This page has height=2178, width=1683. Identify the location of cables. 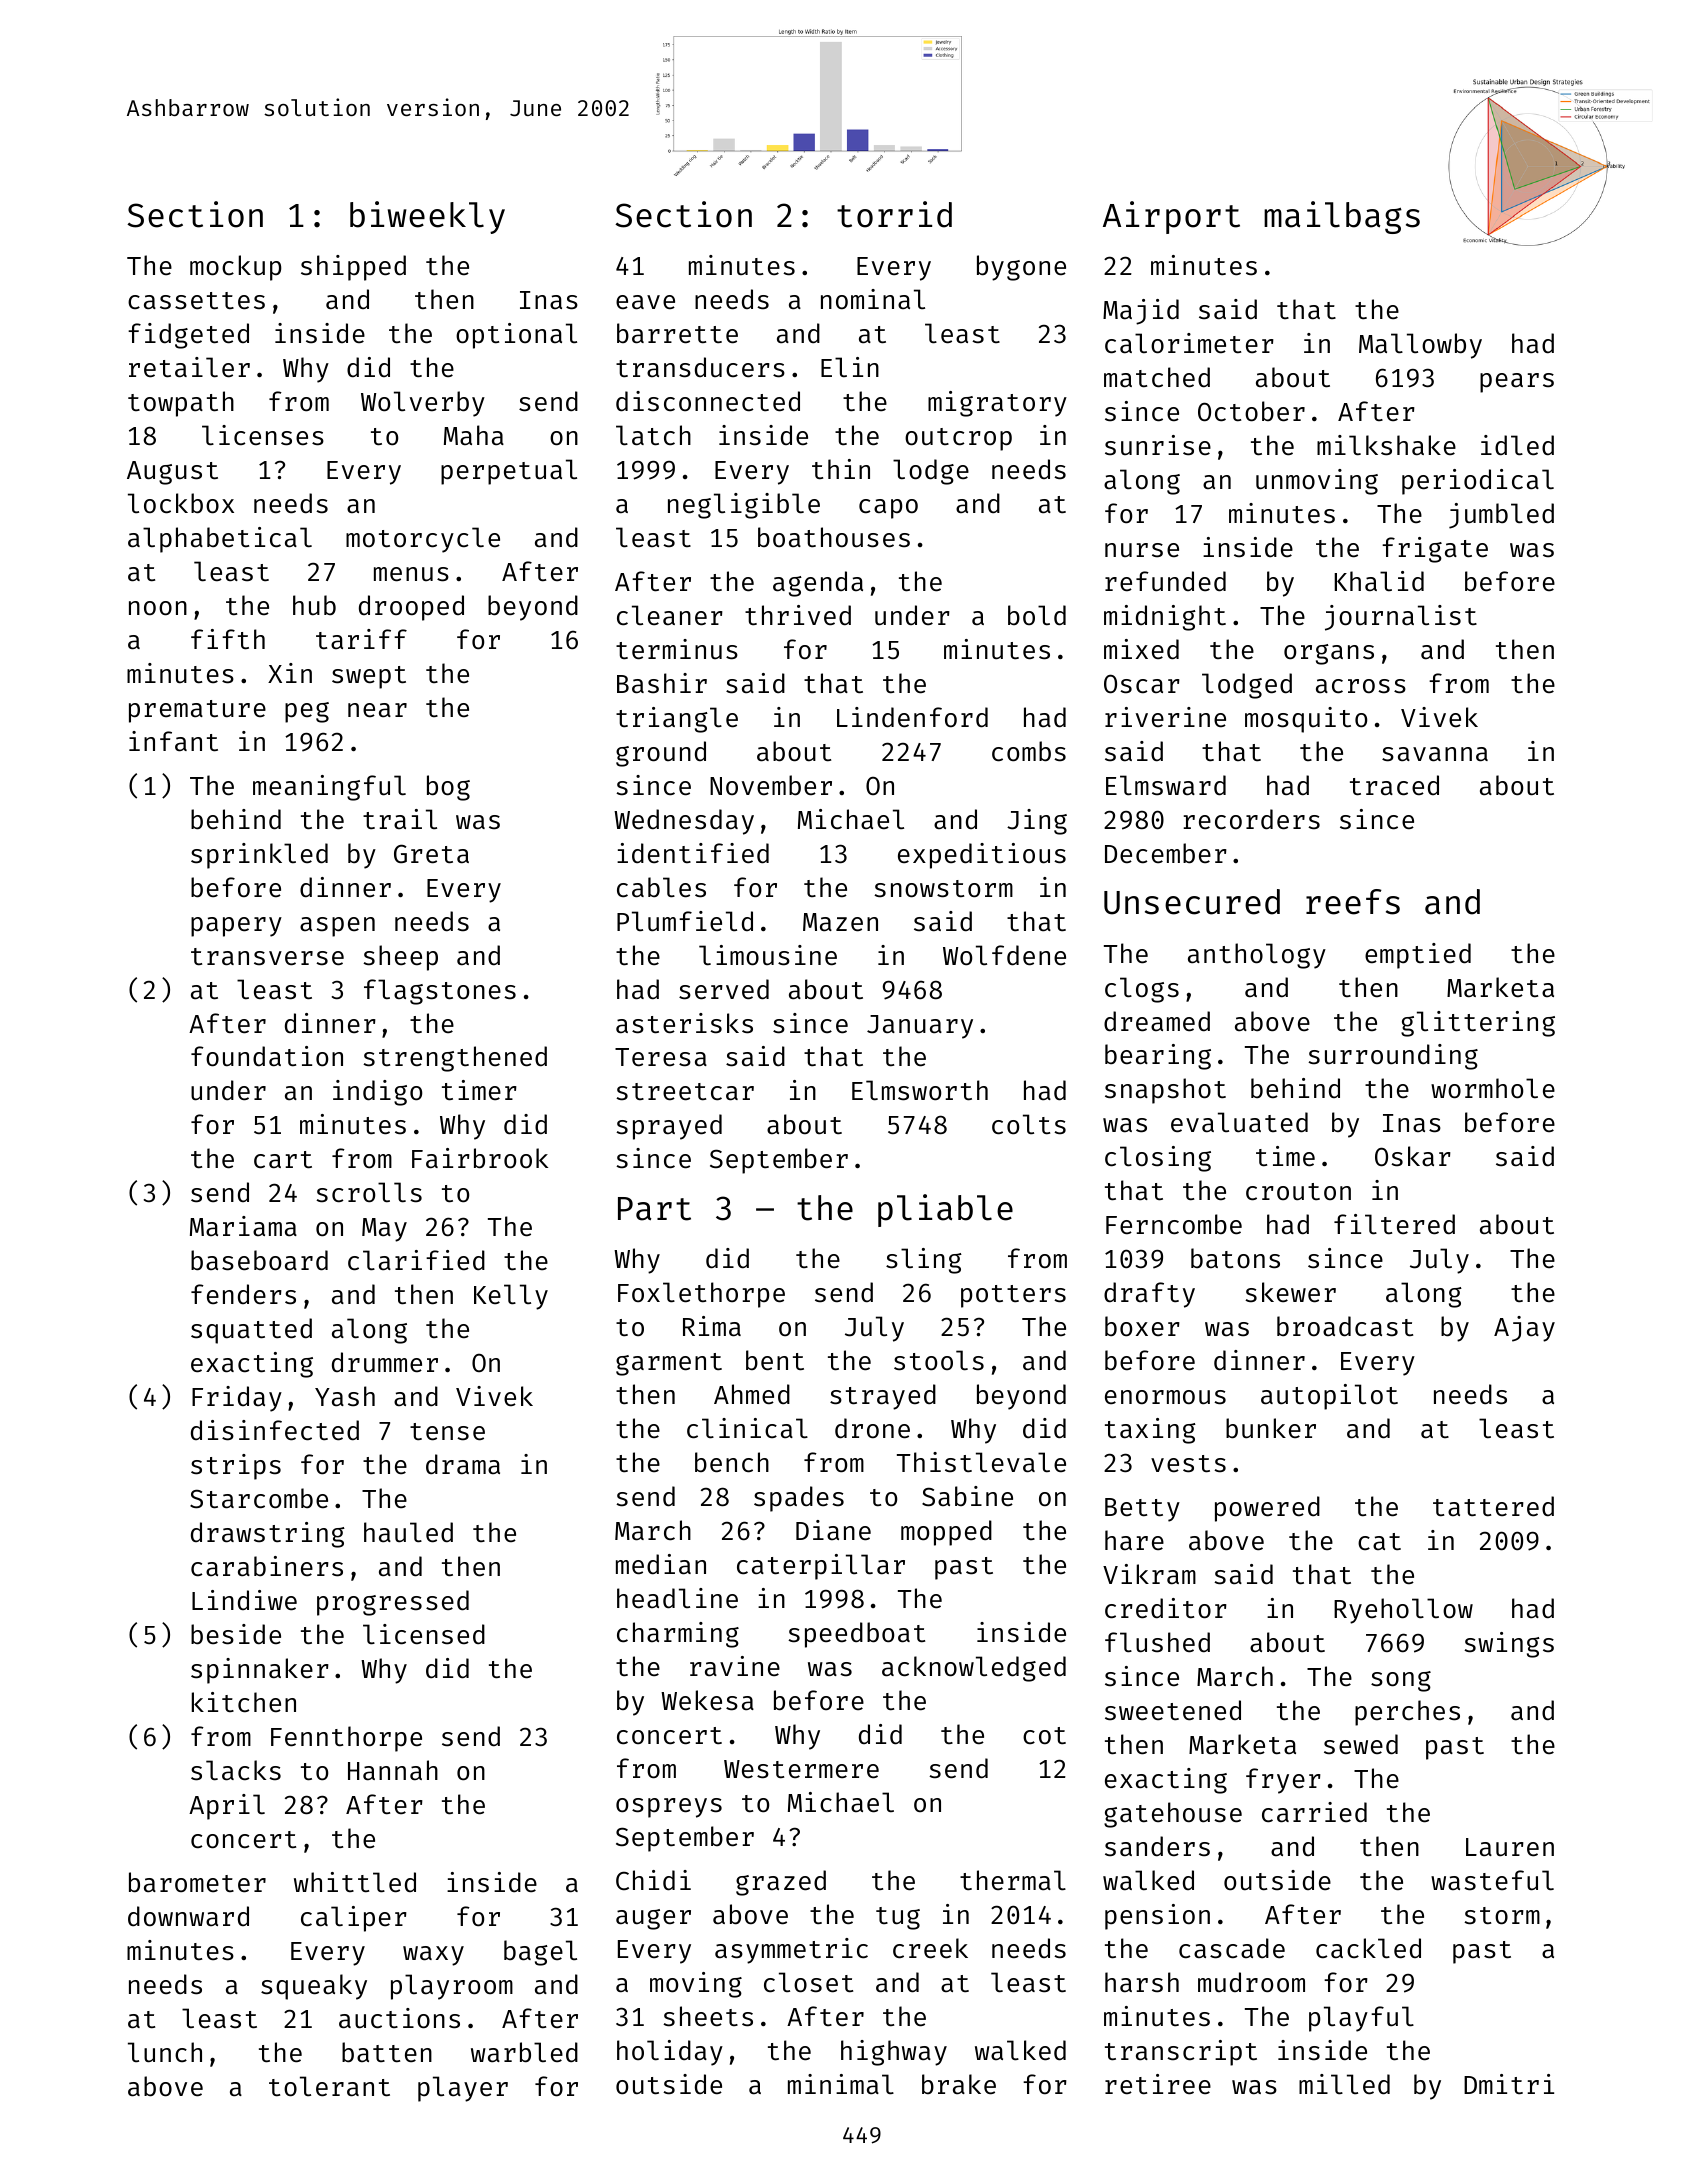
(661, 887).
